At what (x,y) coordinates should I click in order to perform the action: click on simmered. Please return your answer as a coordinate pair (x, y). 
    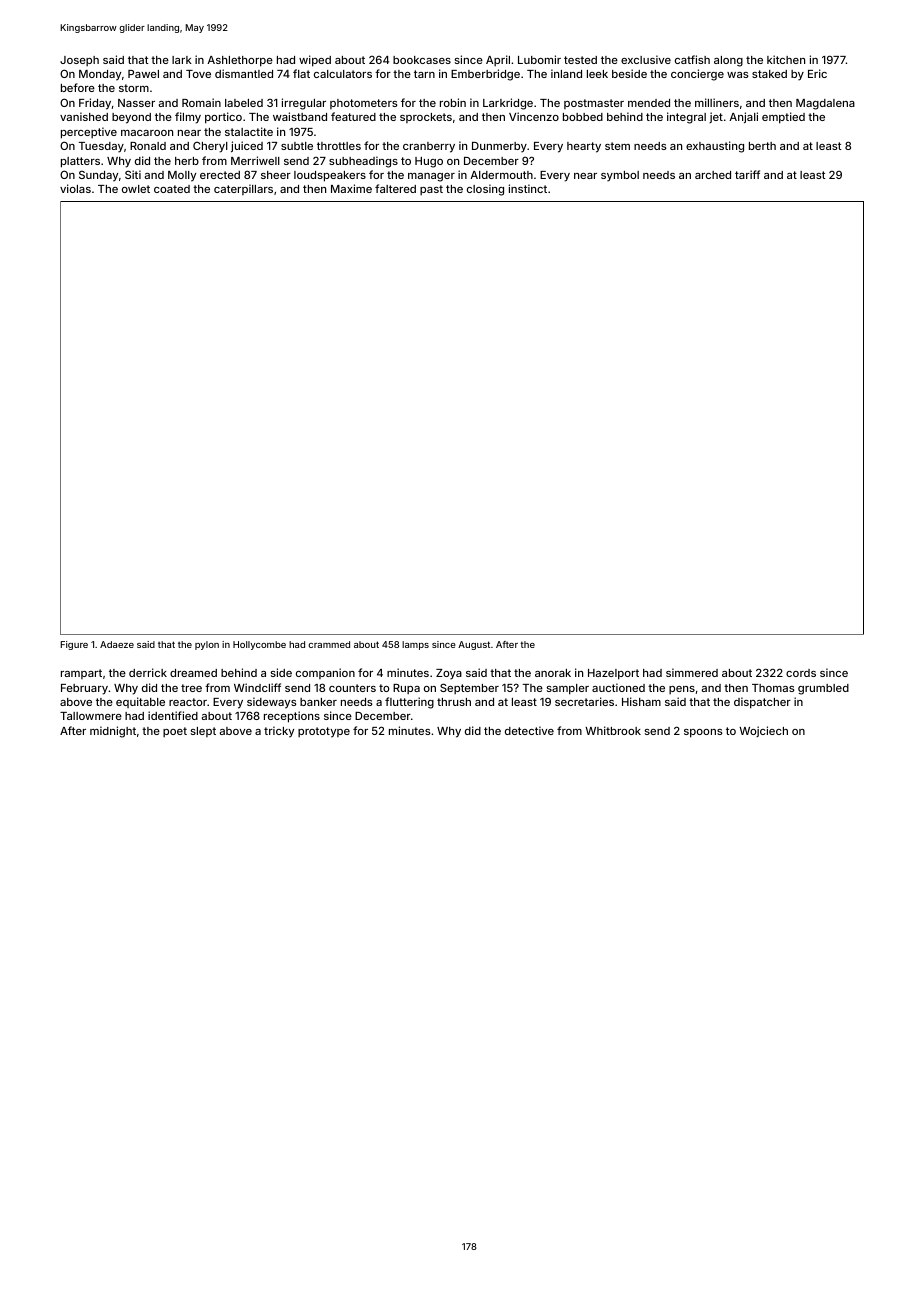
    Looking at the image, I should click on (692, 672).
